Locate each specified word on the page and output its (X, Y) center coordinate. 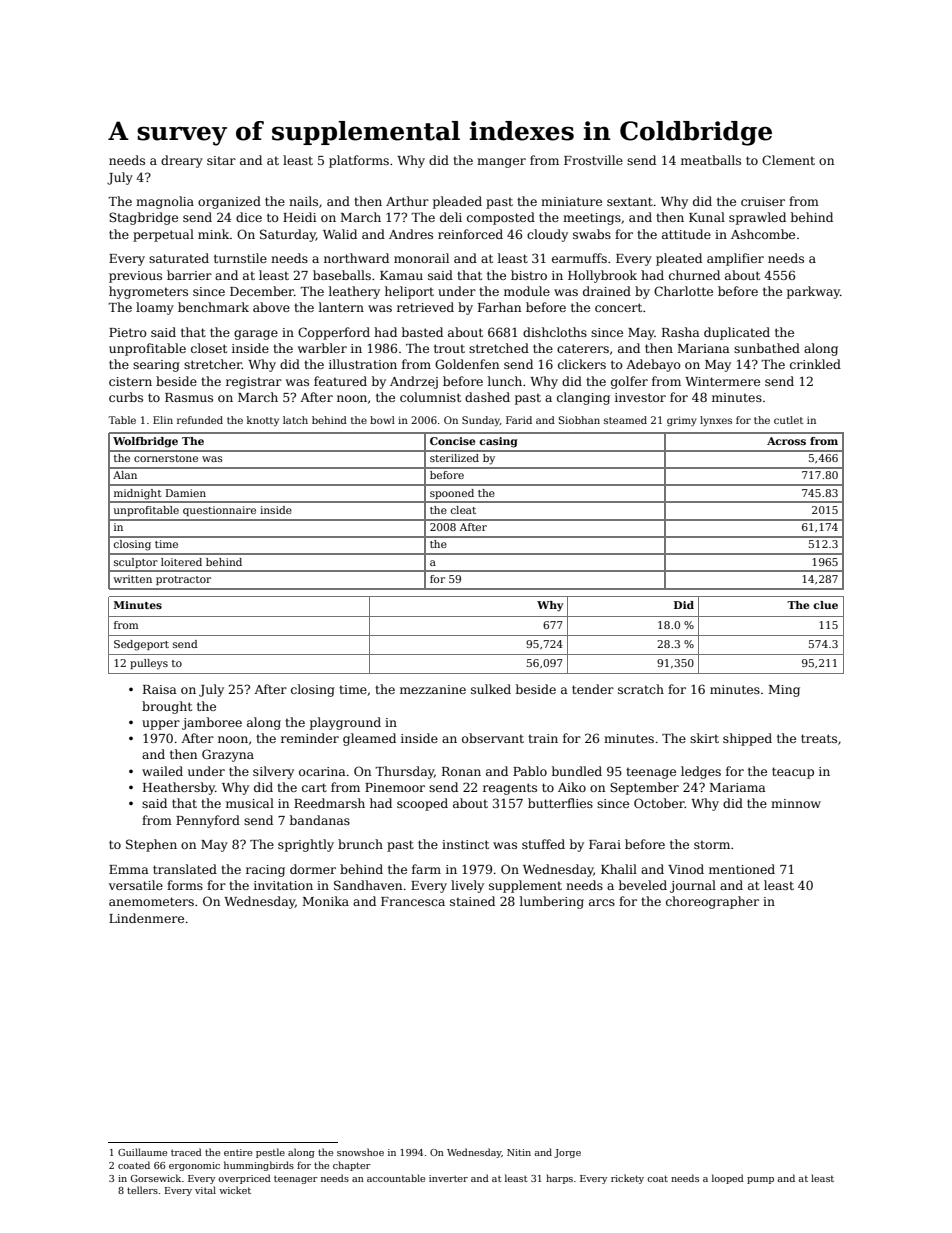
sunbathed (767, 348)
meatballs (711, 160)
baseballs (342, 275)
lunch (505, 381)
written (132, 579)
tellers (142, 1190)
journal (693, 886)
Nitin (519, 1152)
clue (825, 605)
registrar (254, 383)
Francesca (413, 901)
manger (501, 163)
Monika (326, 901)
